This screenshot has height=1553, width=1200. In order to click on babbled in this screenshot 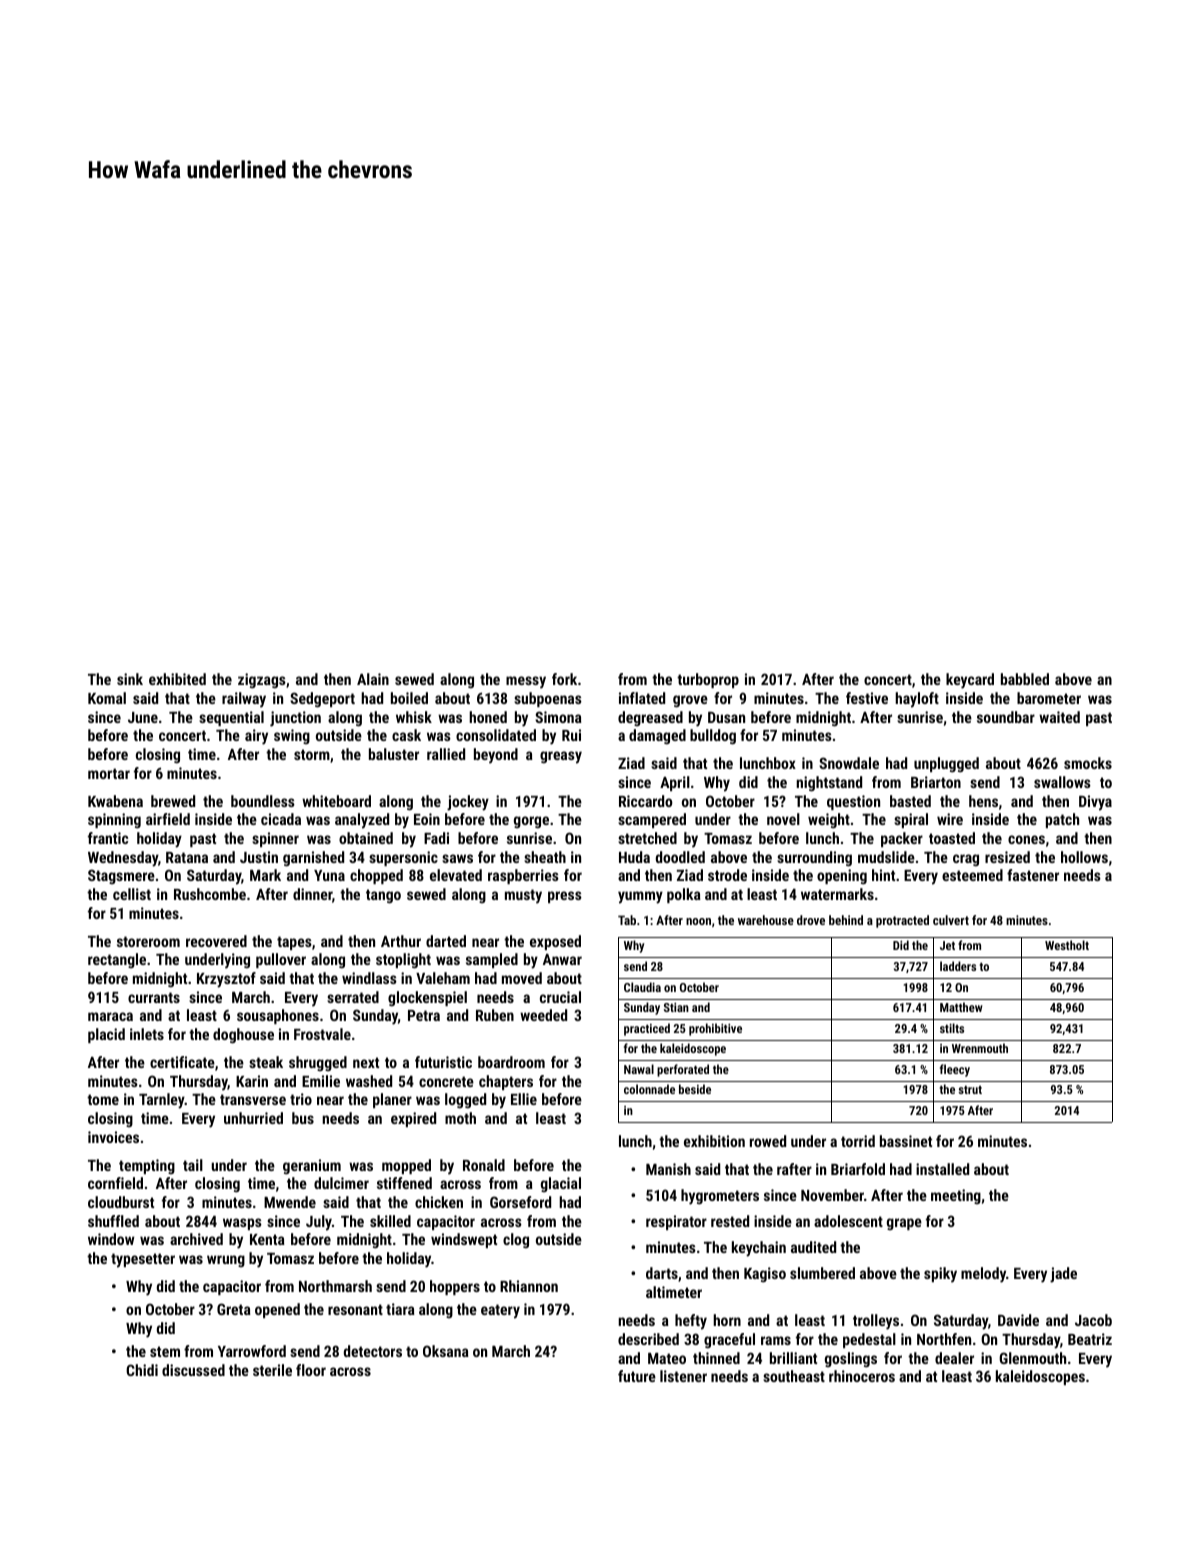, I will do `click(1025, 679)`.
